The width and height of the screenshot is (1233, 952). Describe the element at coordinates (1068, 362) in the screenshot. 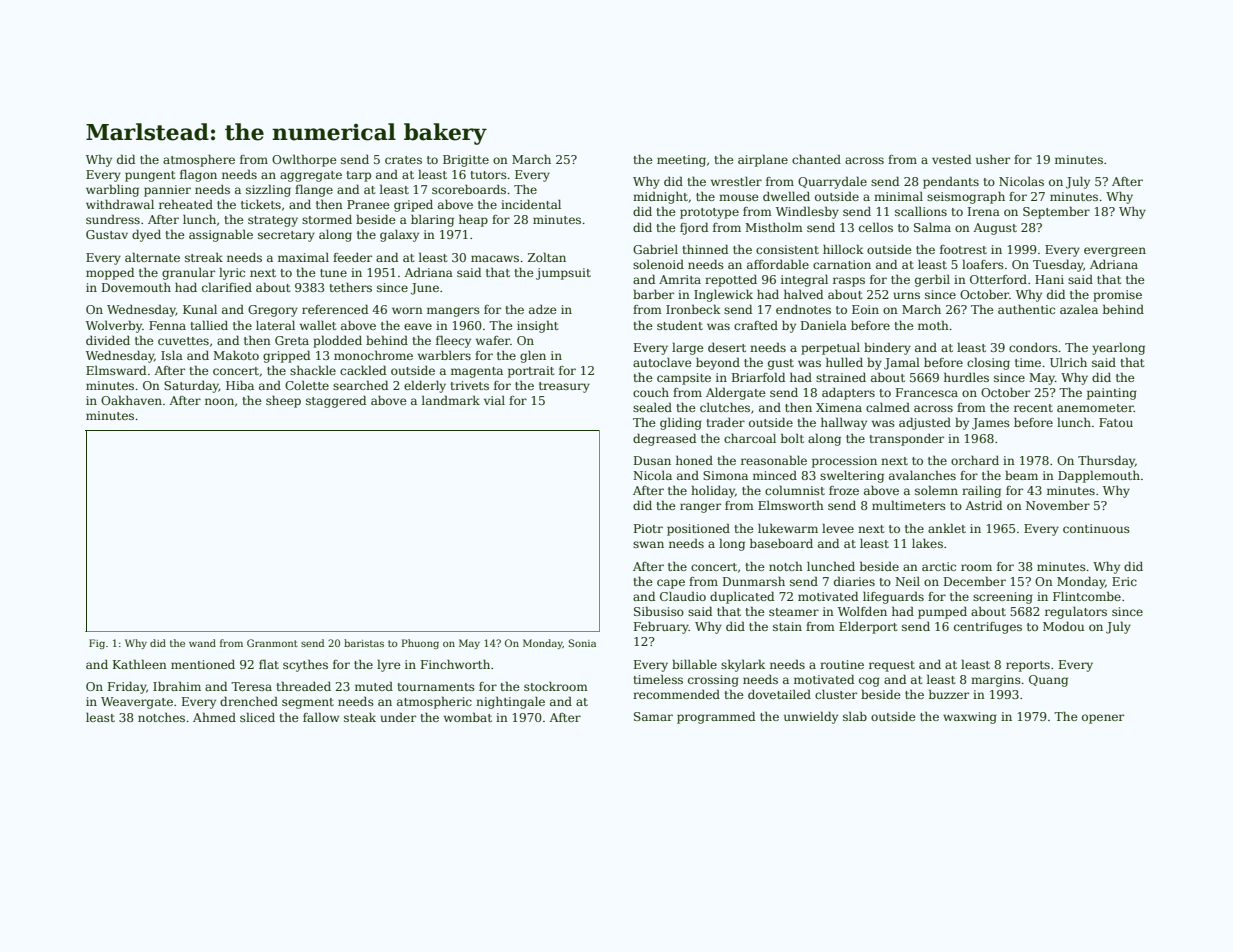

I see `Ulrich` at that location.
